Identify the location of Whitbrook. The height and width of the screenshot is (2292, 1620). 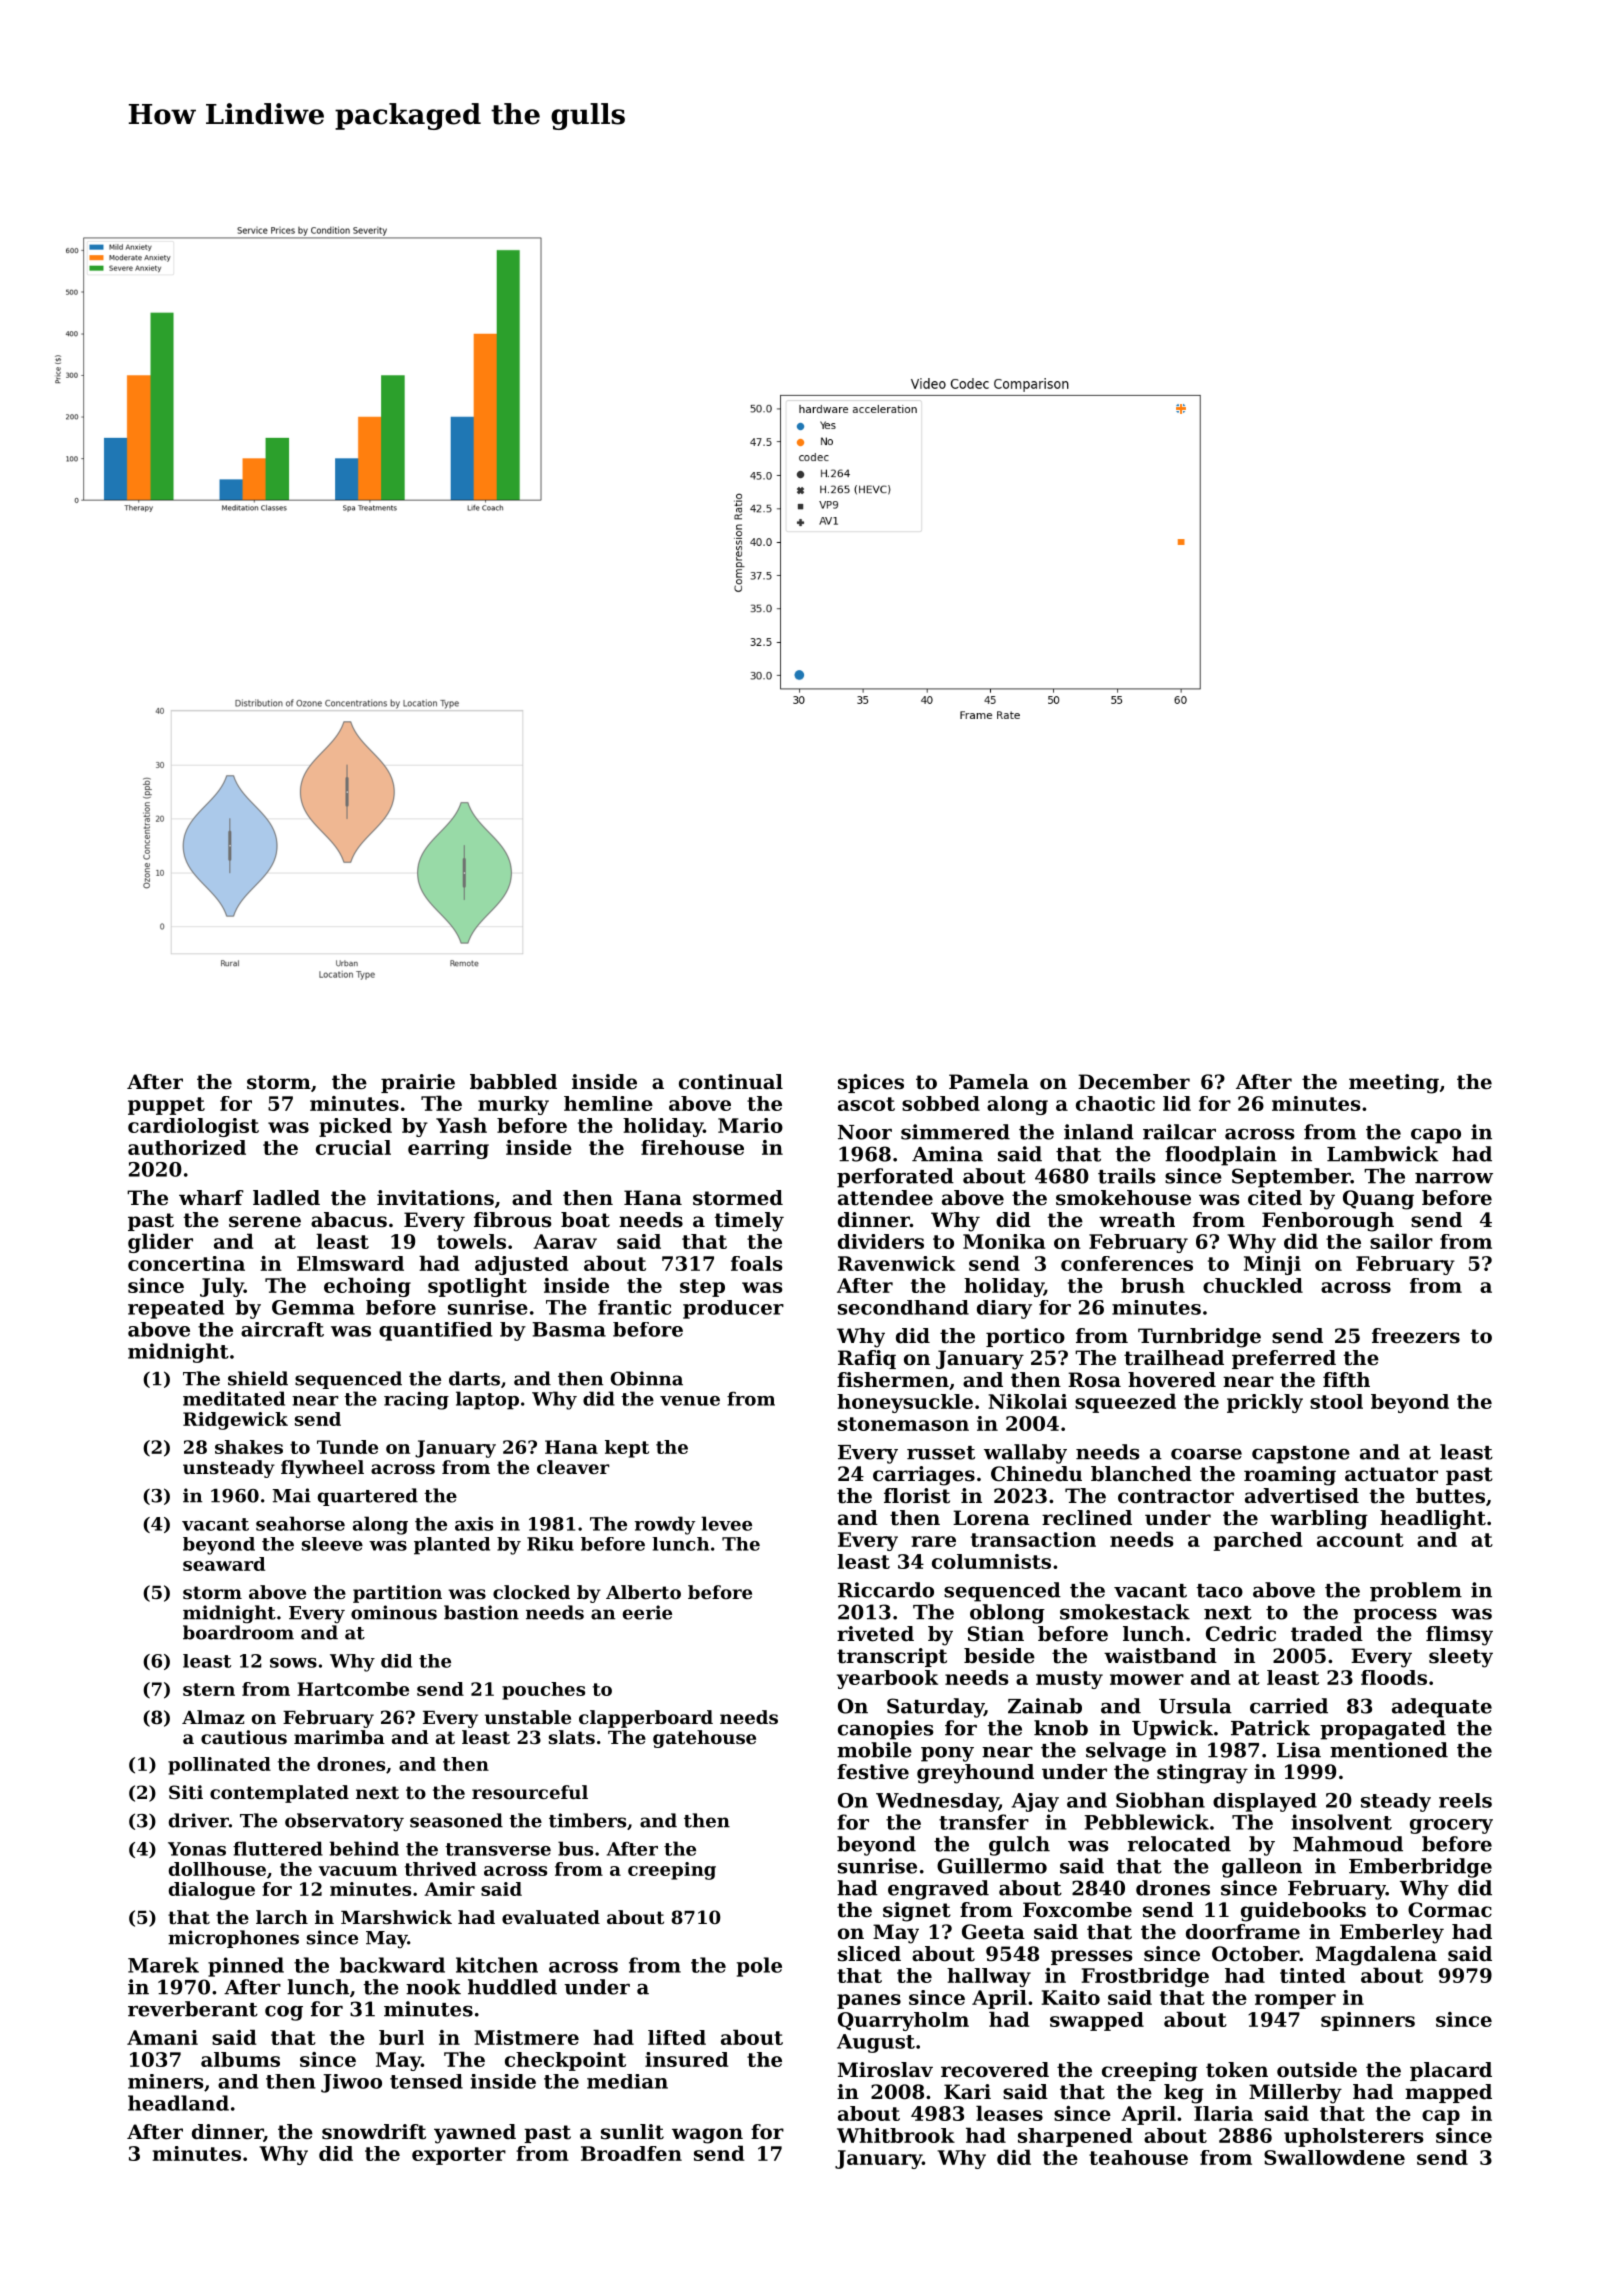
(896, 2135).
